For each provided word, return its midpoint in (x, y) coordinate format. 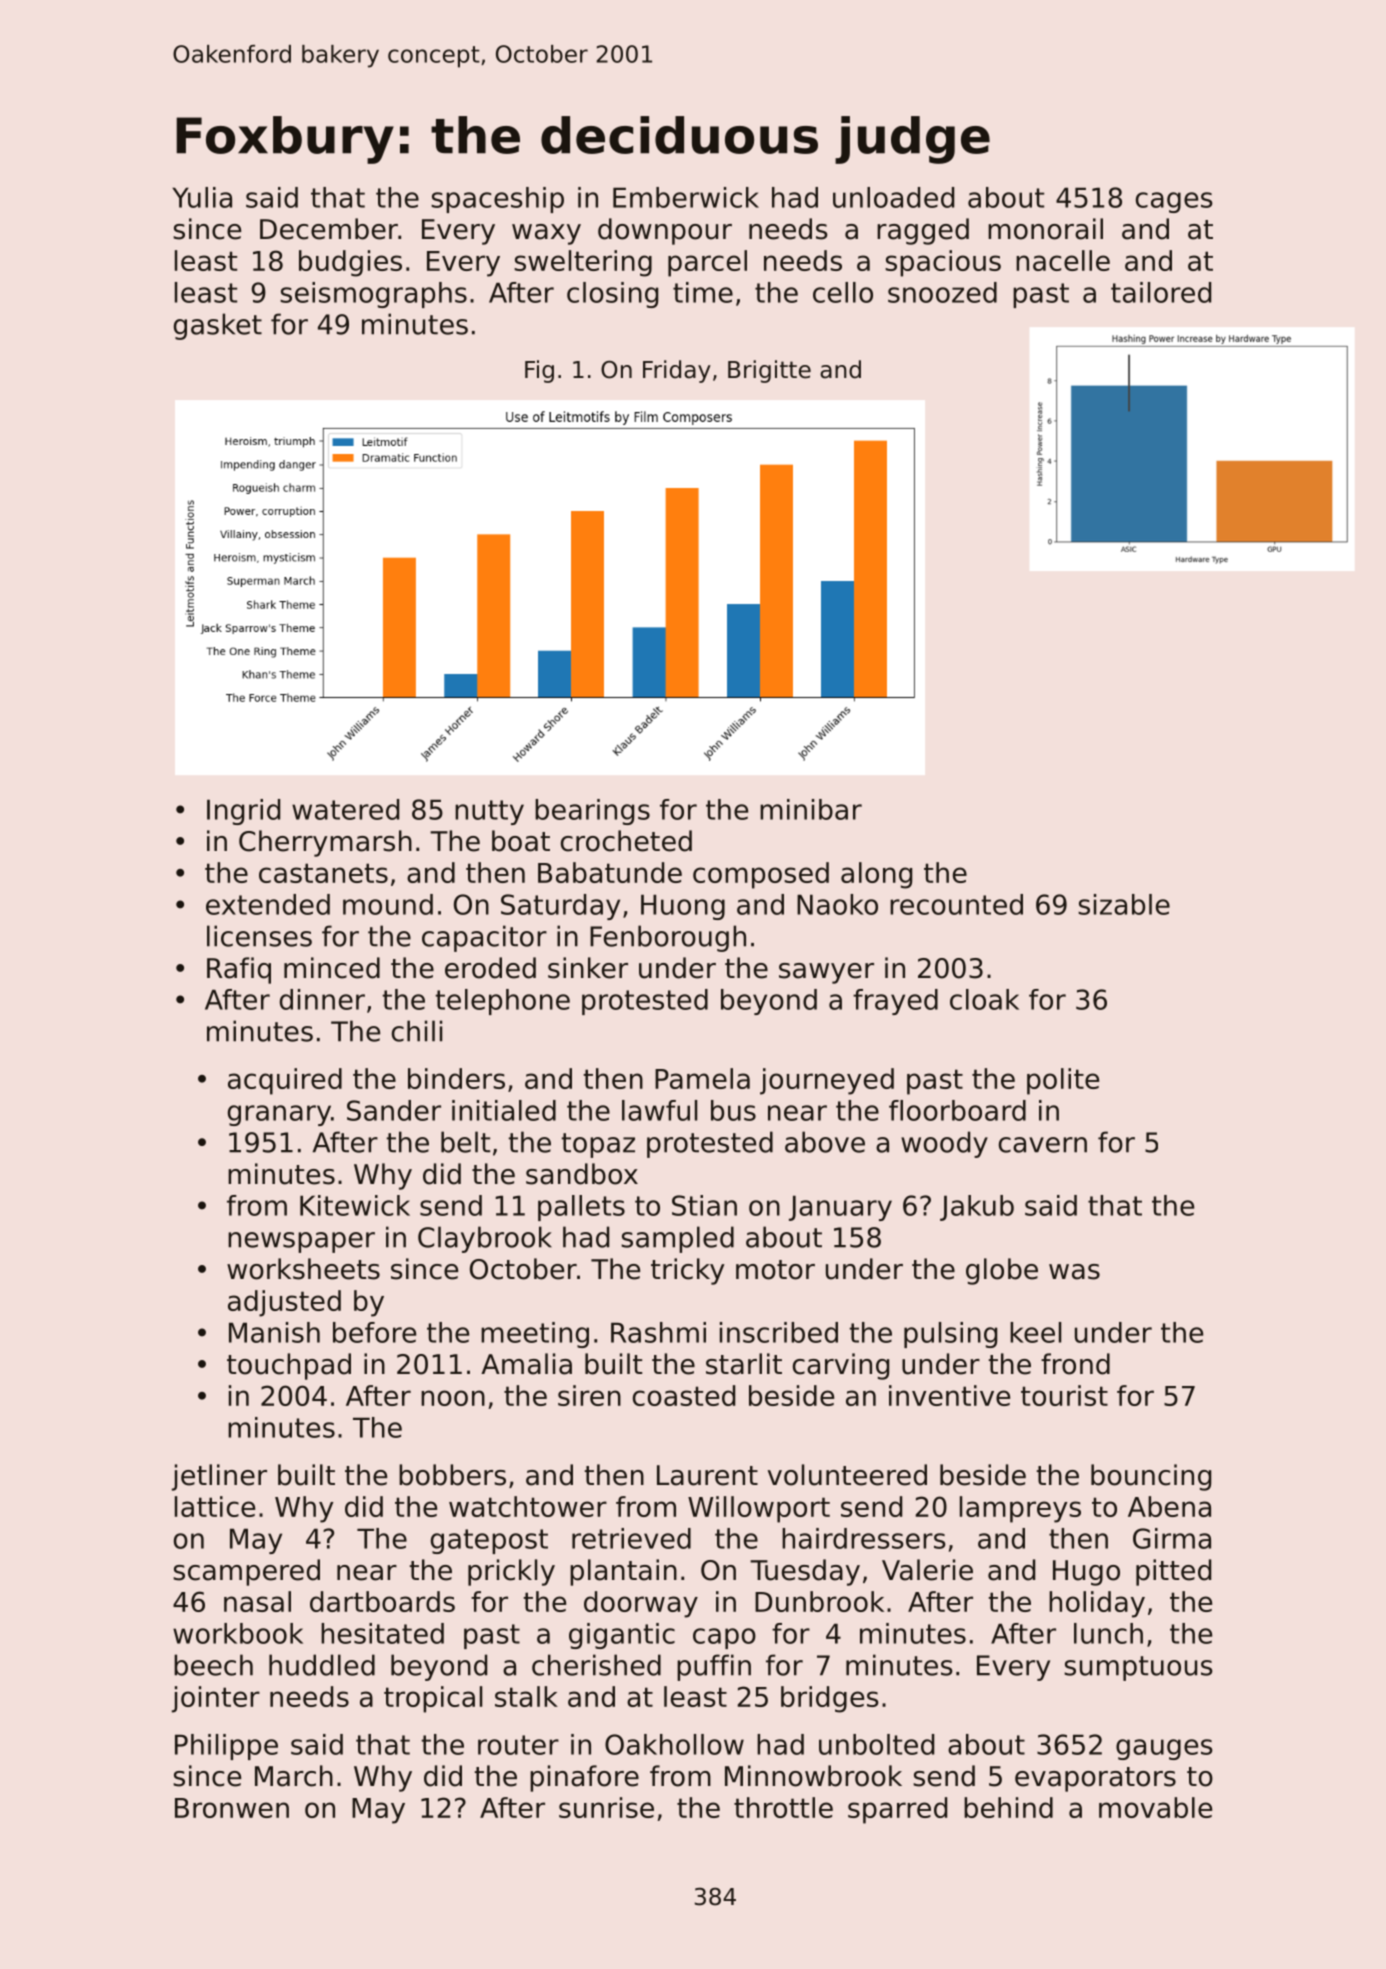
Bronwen (232, 1808)
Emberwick (686, 197)
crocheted (626, 841)
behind (1008, 1807)
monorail (1045, 229)
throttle (783, 1807)
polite (1063, 1081)
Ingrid (243, 812)
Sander (394, 1110)
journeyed (827, 1081)
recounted (956, 904)
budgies (350, 263)
